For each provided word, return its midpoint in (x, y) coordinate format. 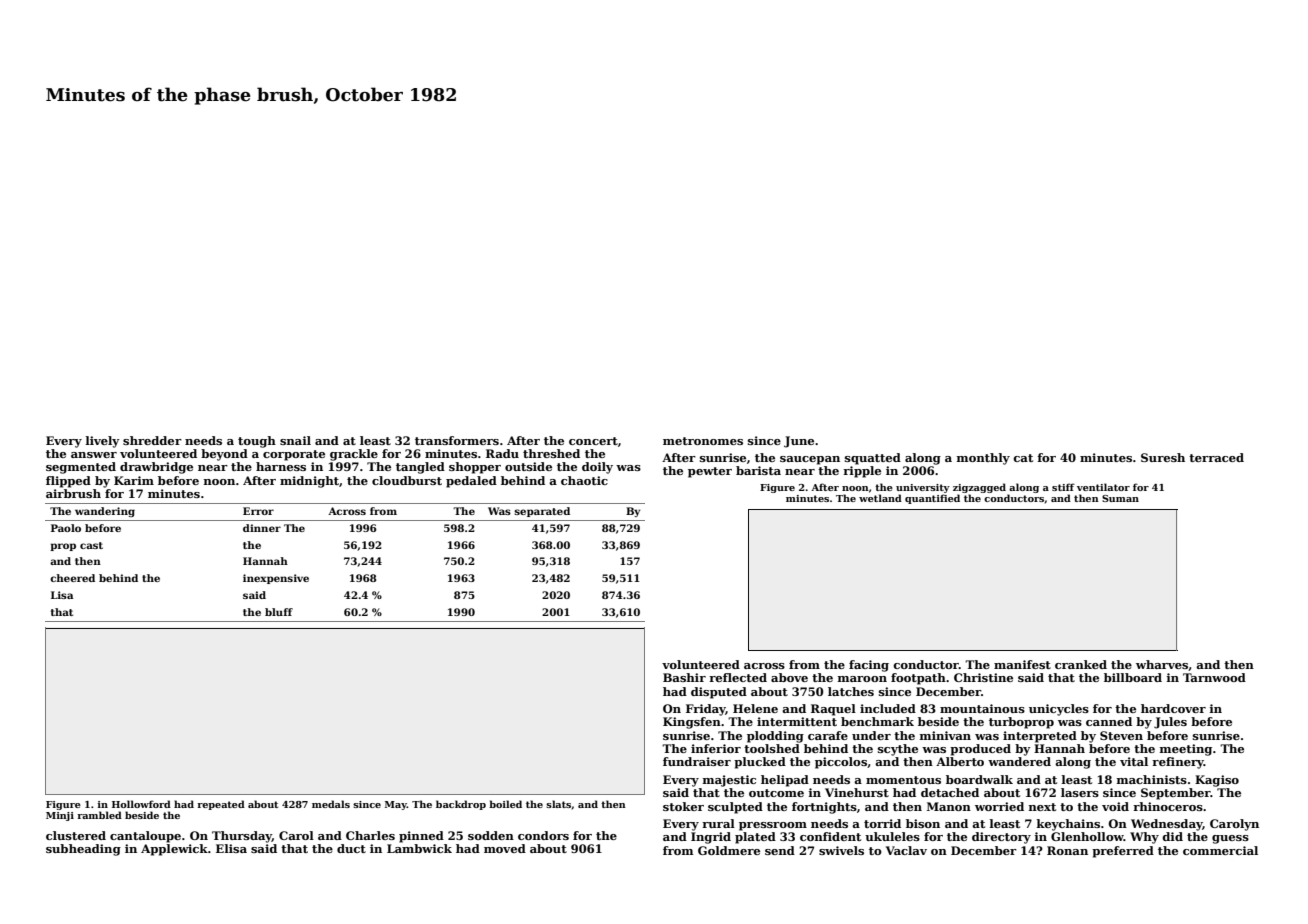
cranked (1081, 664)
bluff (279, 612)
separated (542, 512)
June (799, 442)
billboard (1133, 677)
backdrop (461, 805)
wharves (1162, 664)
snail (295, 440)
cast (91, 545)
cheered (72, 578)
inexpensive (276, 579)
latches (851, 691)
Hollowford (141, 804)
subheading (83, 850)
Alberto (960, 761)
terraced (1216, 457)
